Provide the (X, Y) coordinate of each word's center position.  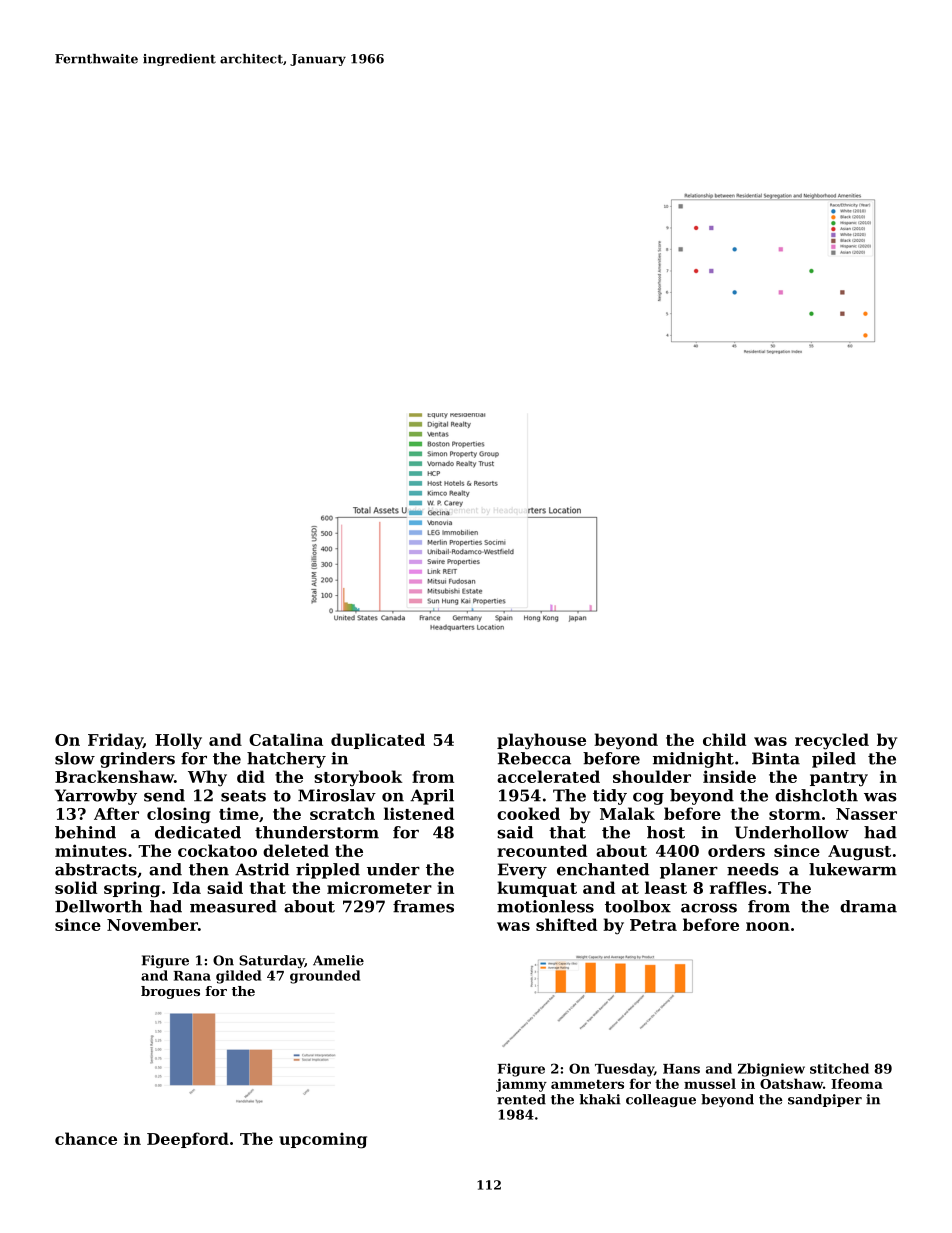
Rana (192, 976)
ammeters (587, 1084)
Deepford (188, 1140)
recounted (542, 850)
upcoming (323, 1140)
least (666, 887)
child (724, 739)
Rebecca (534, 758)
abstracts (96, 869)
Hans (681, 1069)
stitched (839, 1068)
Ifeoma (857, 1083)
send (164, 795)
